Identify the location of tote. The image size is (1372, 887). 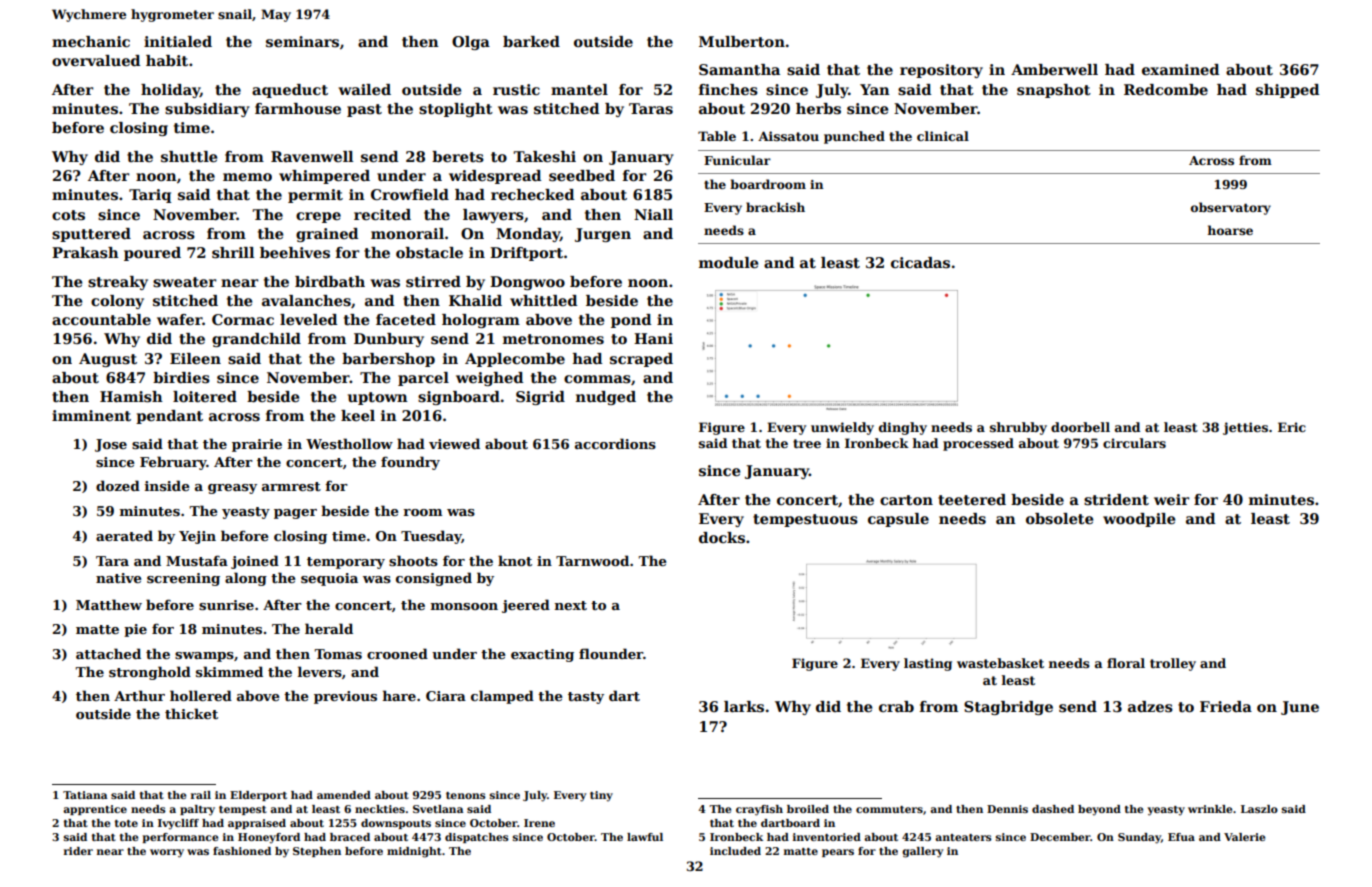
(126, 823).
